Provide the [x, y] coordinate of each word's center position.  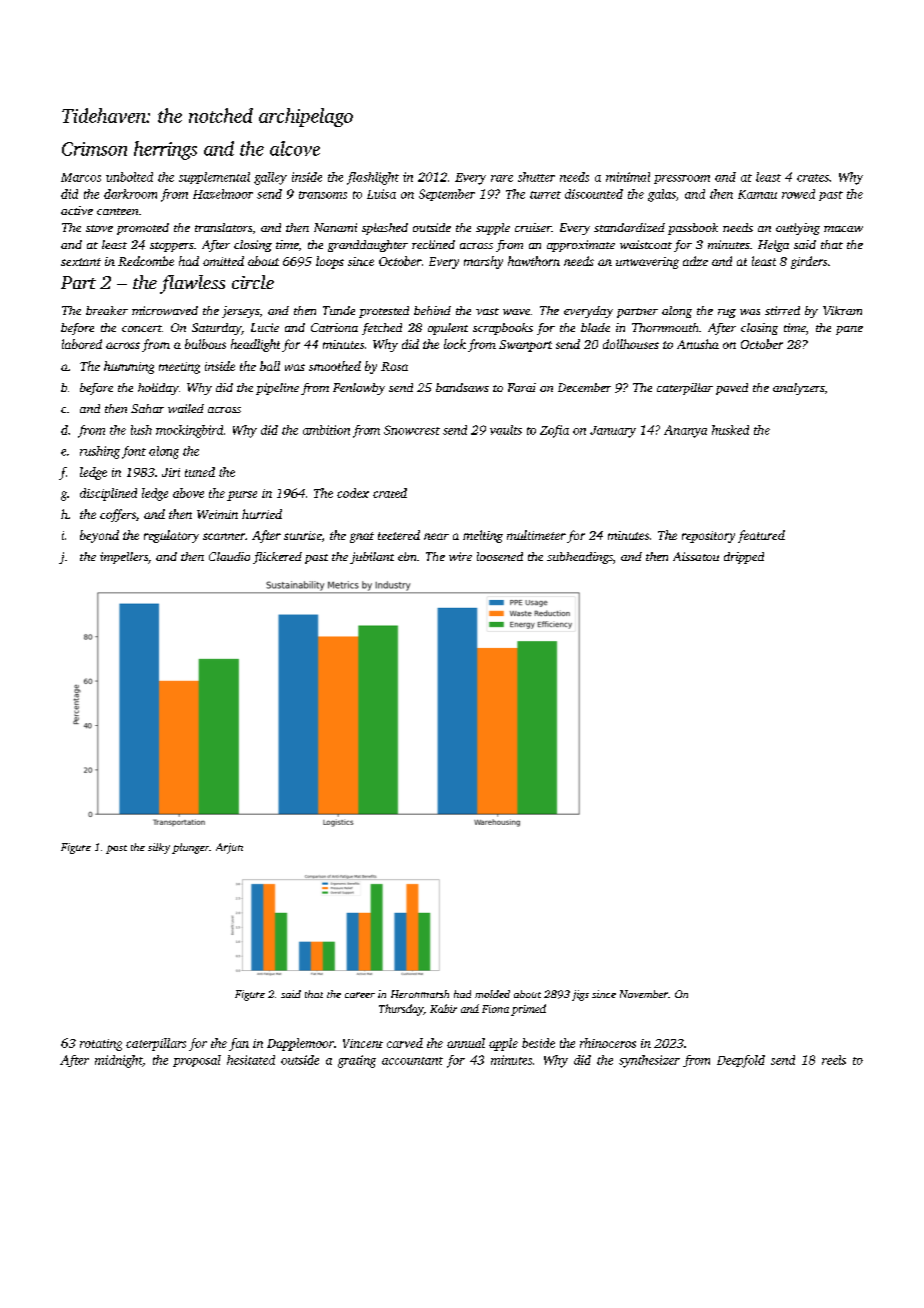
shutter [536, 177]
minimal [628, 177]
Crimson [94, 149]
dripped [744, 558]
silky [159, 848]
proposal [197, 1061]
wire [460, 556]
